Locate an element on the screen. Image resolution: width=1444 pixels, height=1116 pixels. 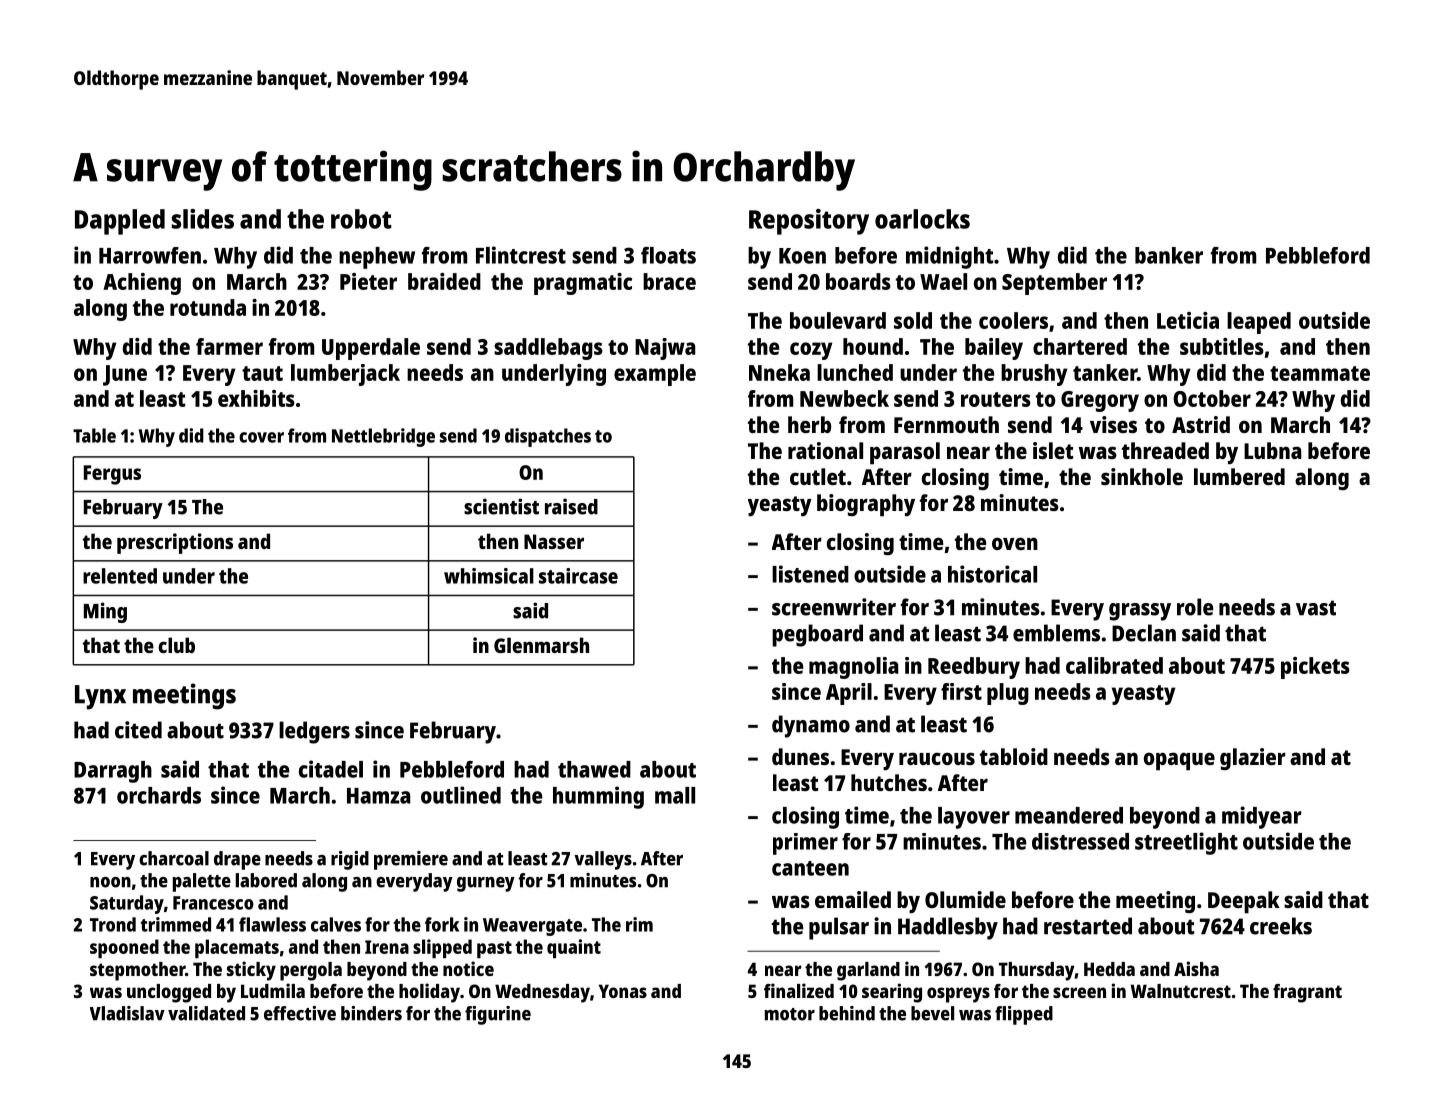
robot is located at coordinates (361, 219).
